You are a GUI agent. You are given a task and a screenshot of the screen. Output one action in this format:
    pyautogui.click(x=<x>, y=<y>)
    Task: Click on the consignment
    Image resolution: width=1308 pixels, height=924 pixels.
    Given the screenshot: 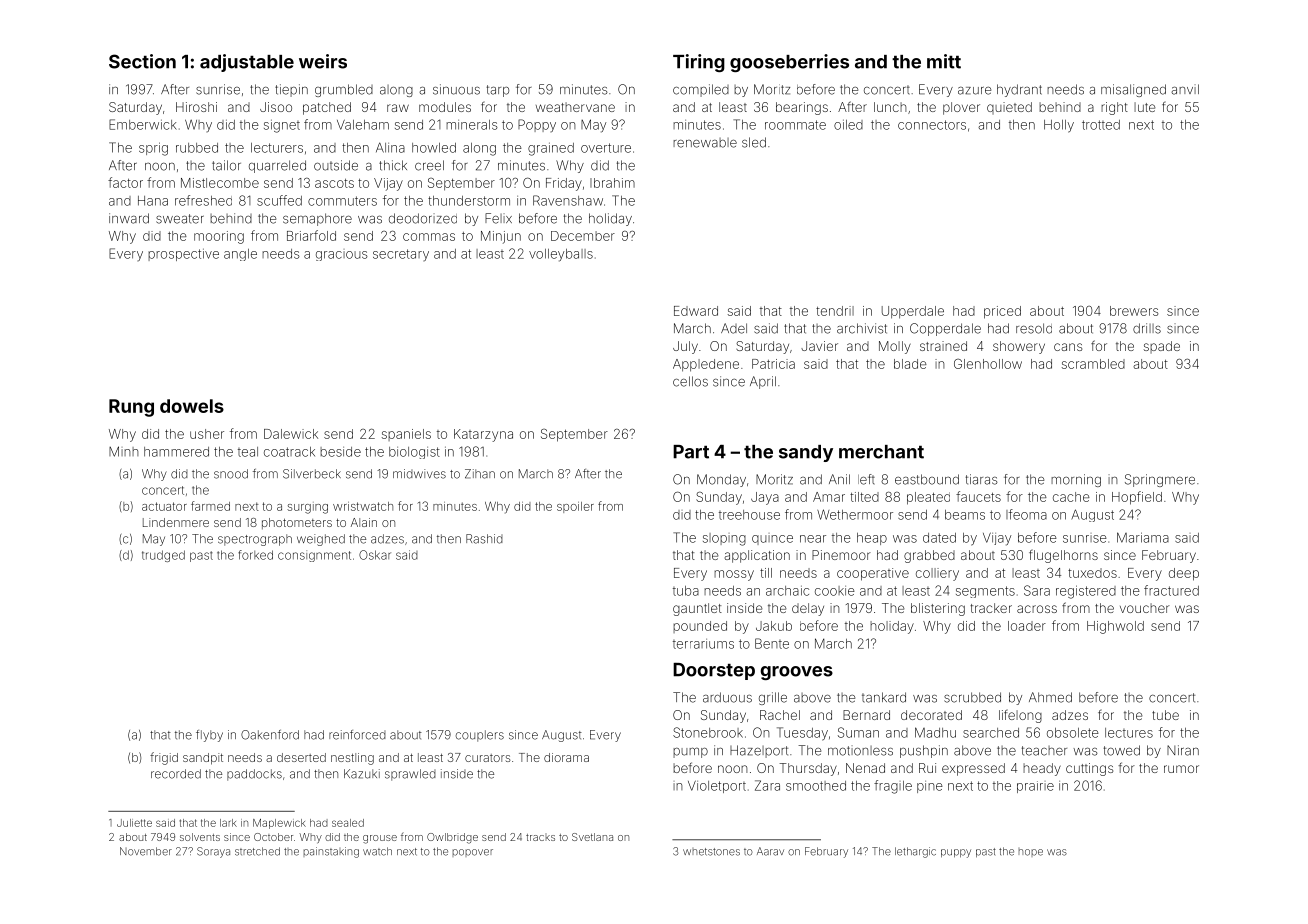 What is the action you would take?
    pyautogui.click(x=314, y=556)
